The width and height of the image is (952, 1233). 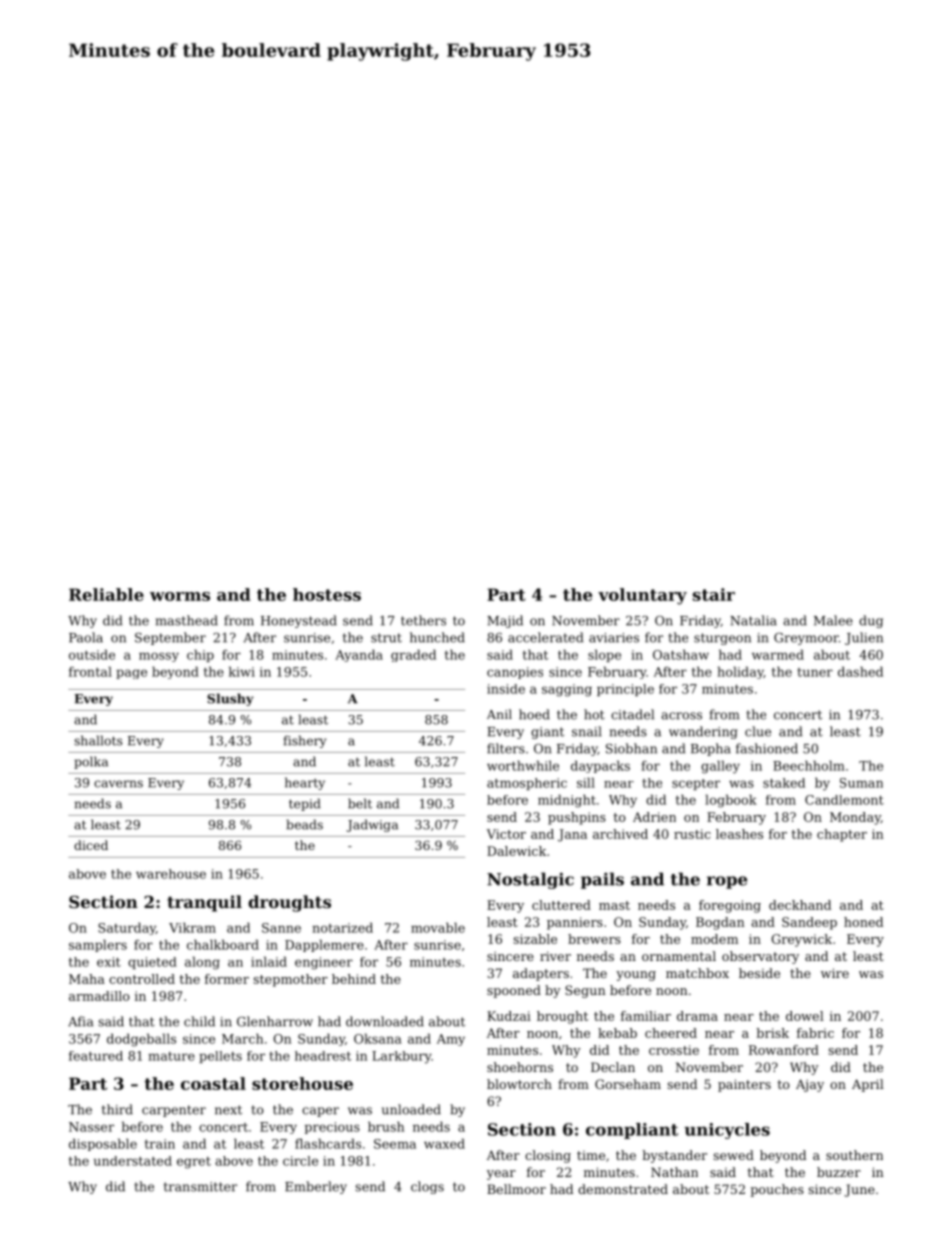 What do you see at coordinates (863, 922) in the image?
I see `honed` at bounding box center [863, 922].
